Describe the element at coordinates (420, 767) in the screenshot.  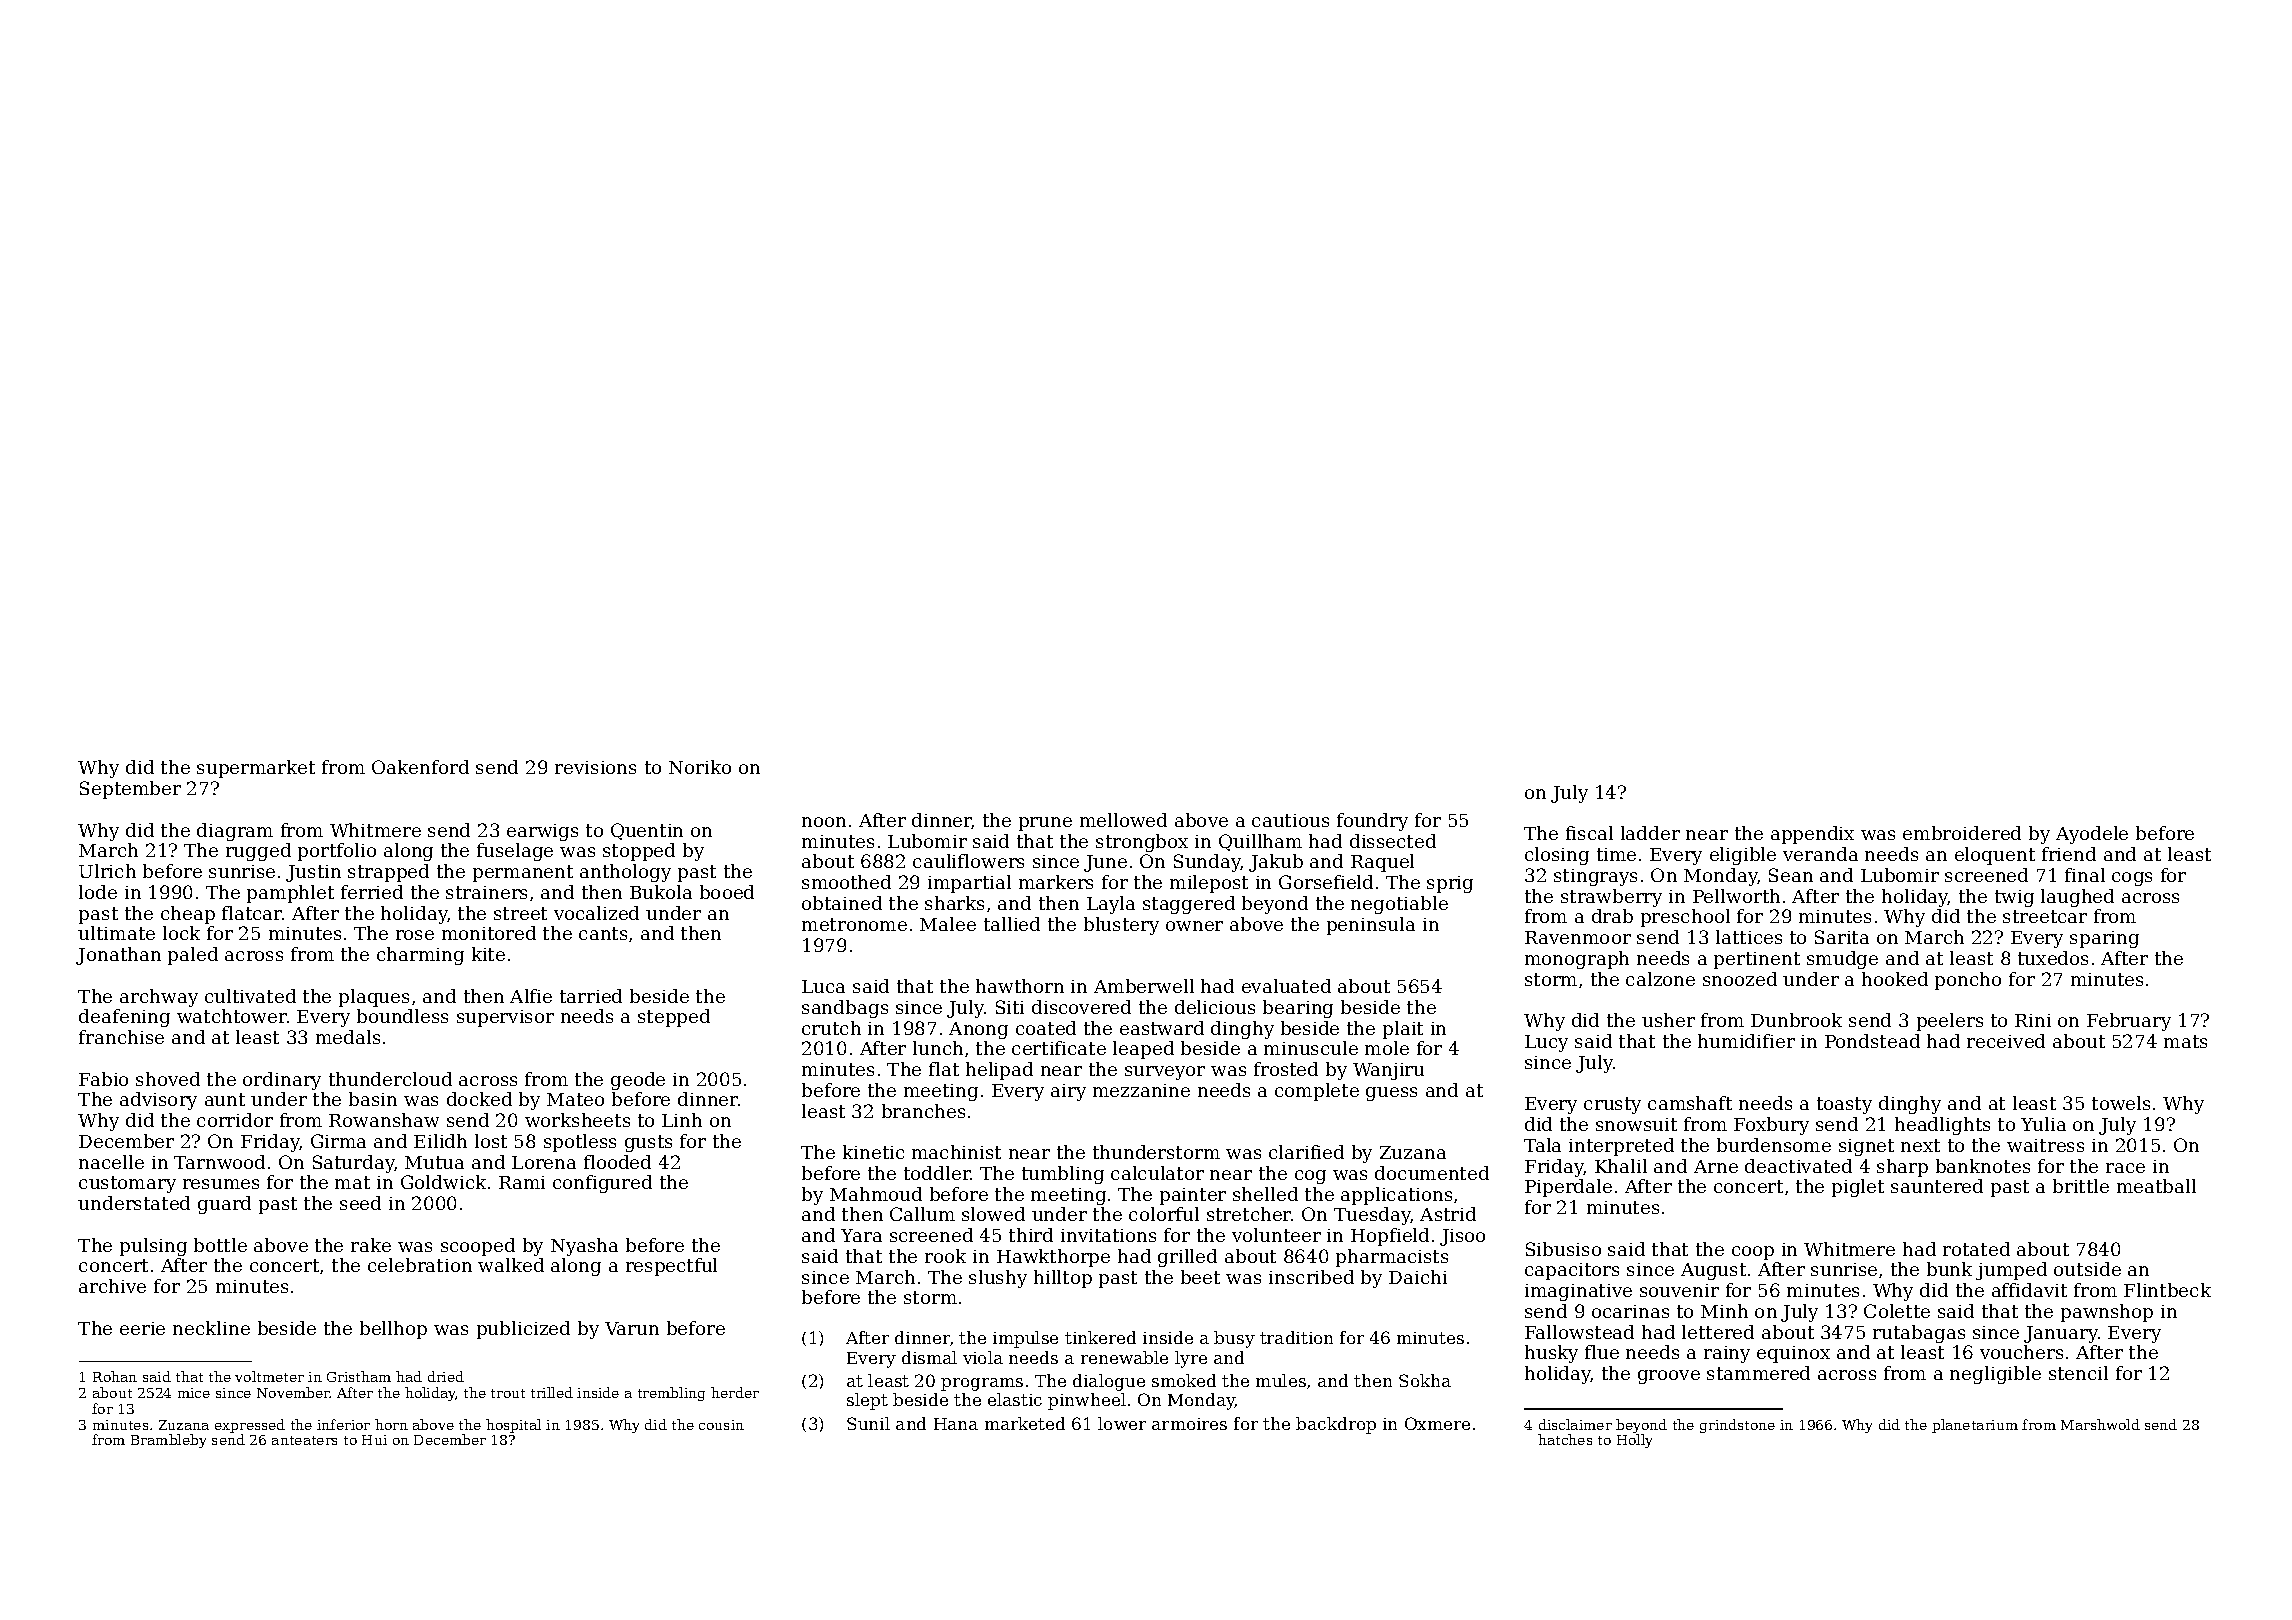
I see `Oakenford` at that location.
